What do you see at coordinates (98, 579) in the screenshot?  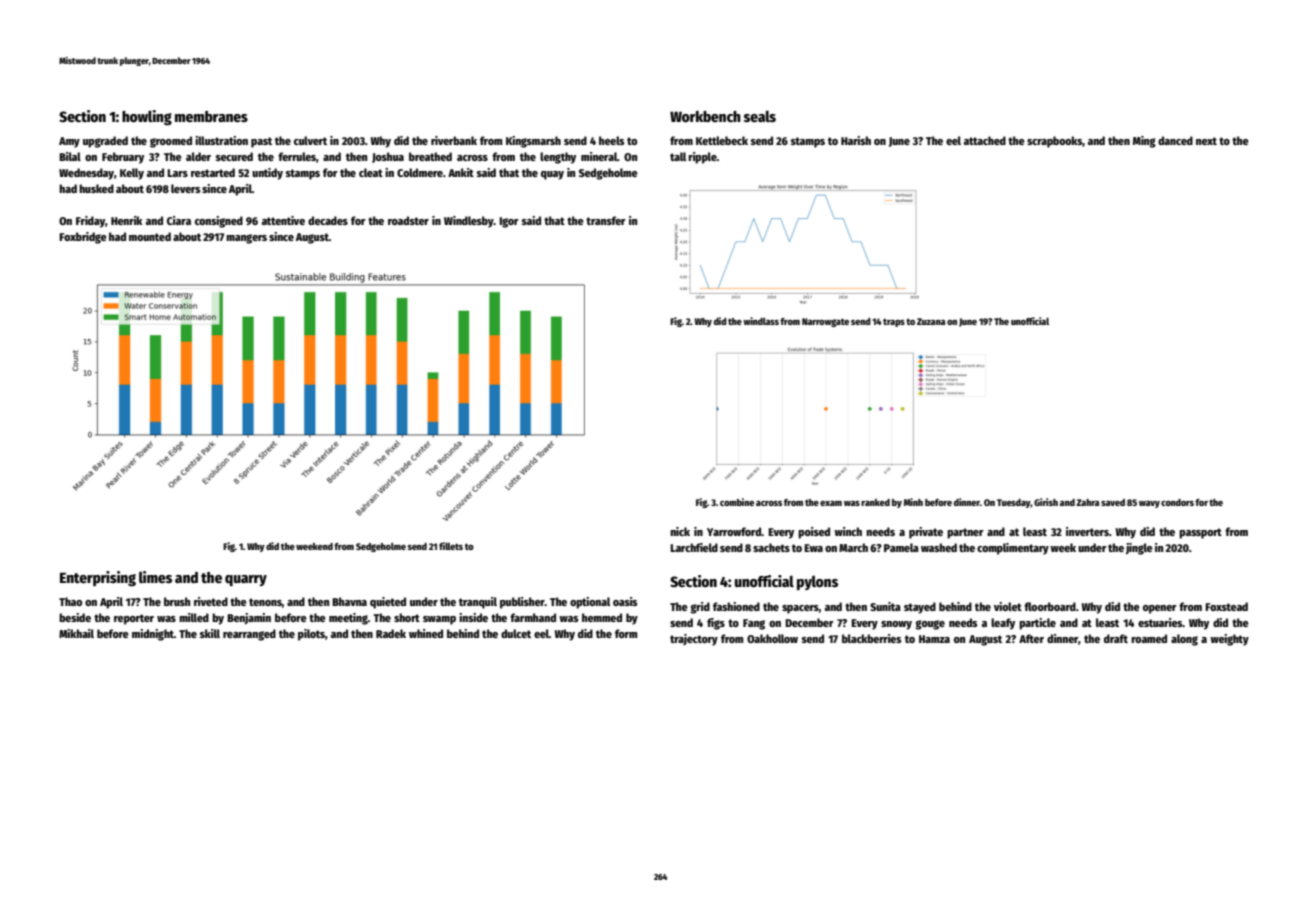 I see `Enterprising` at bounding box center [98, 579].
